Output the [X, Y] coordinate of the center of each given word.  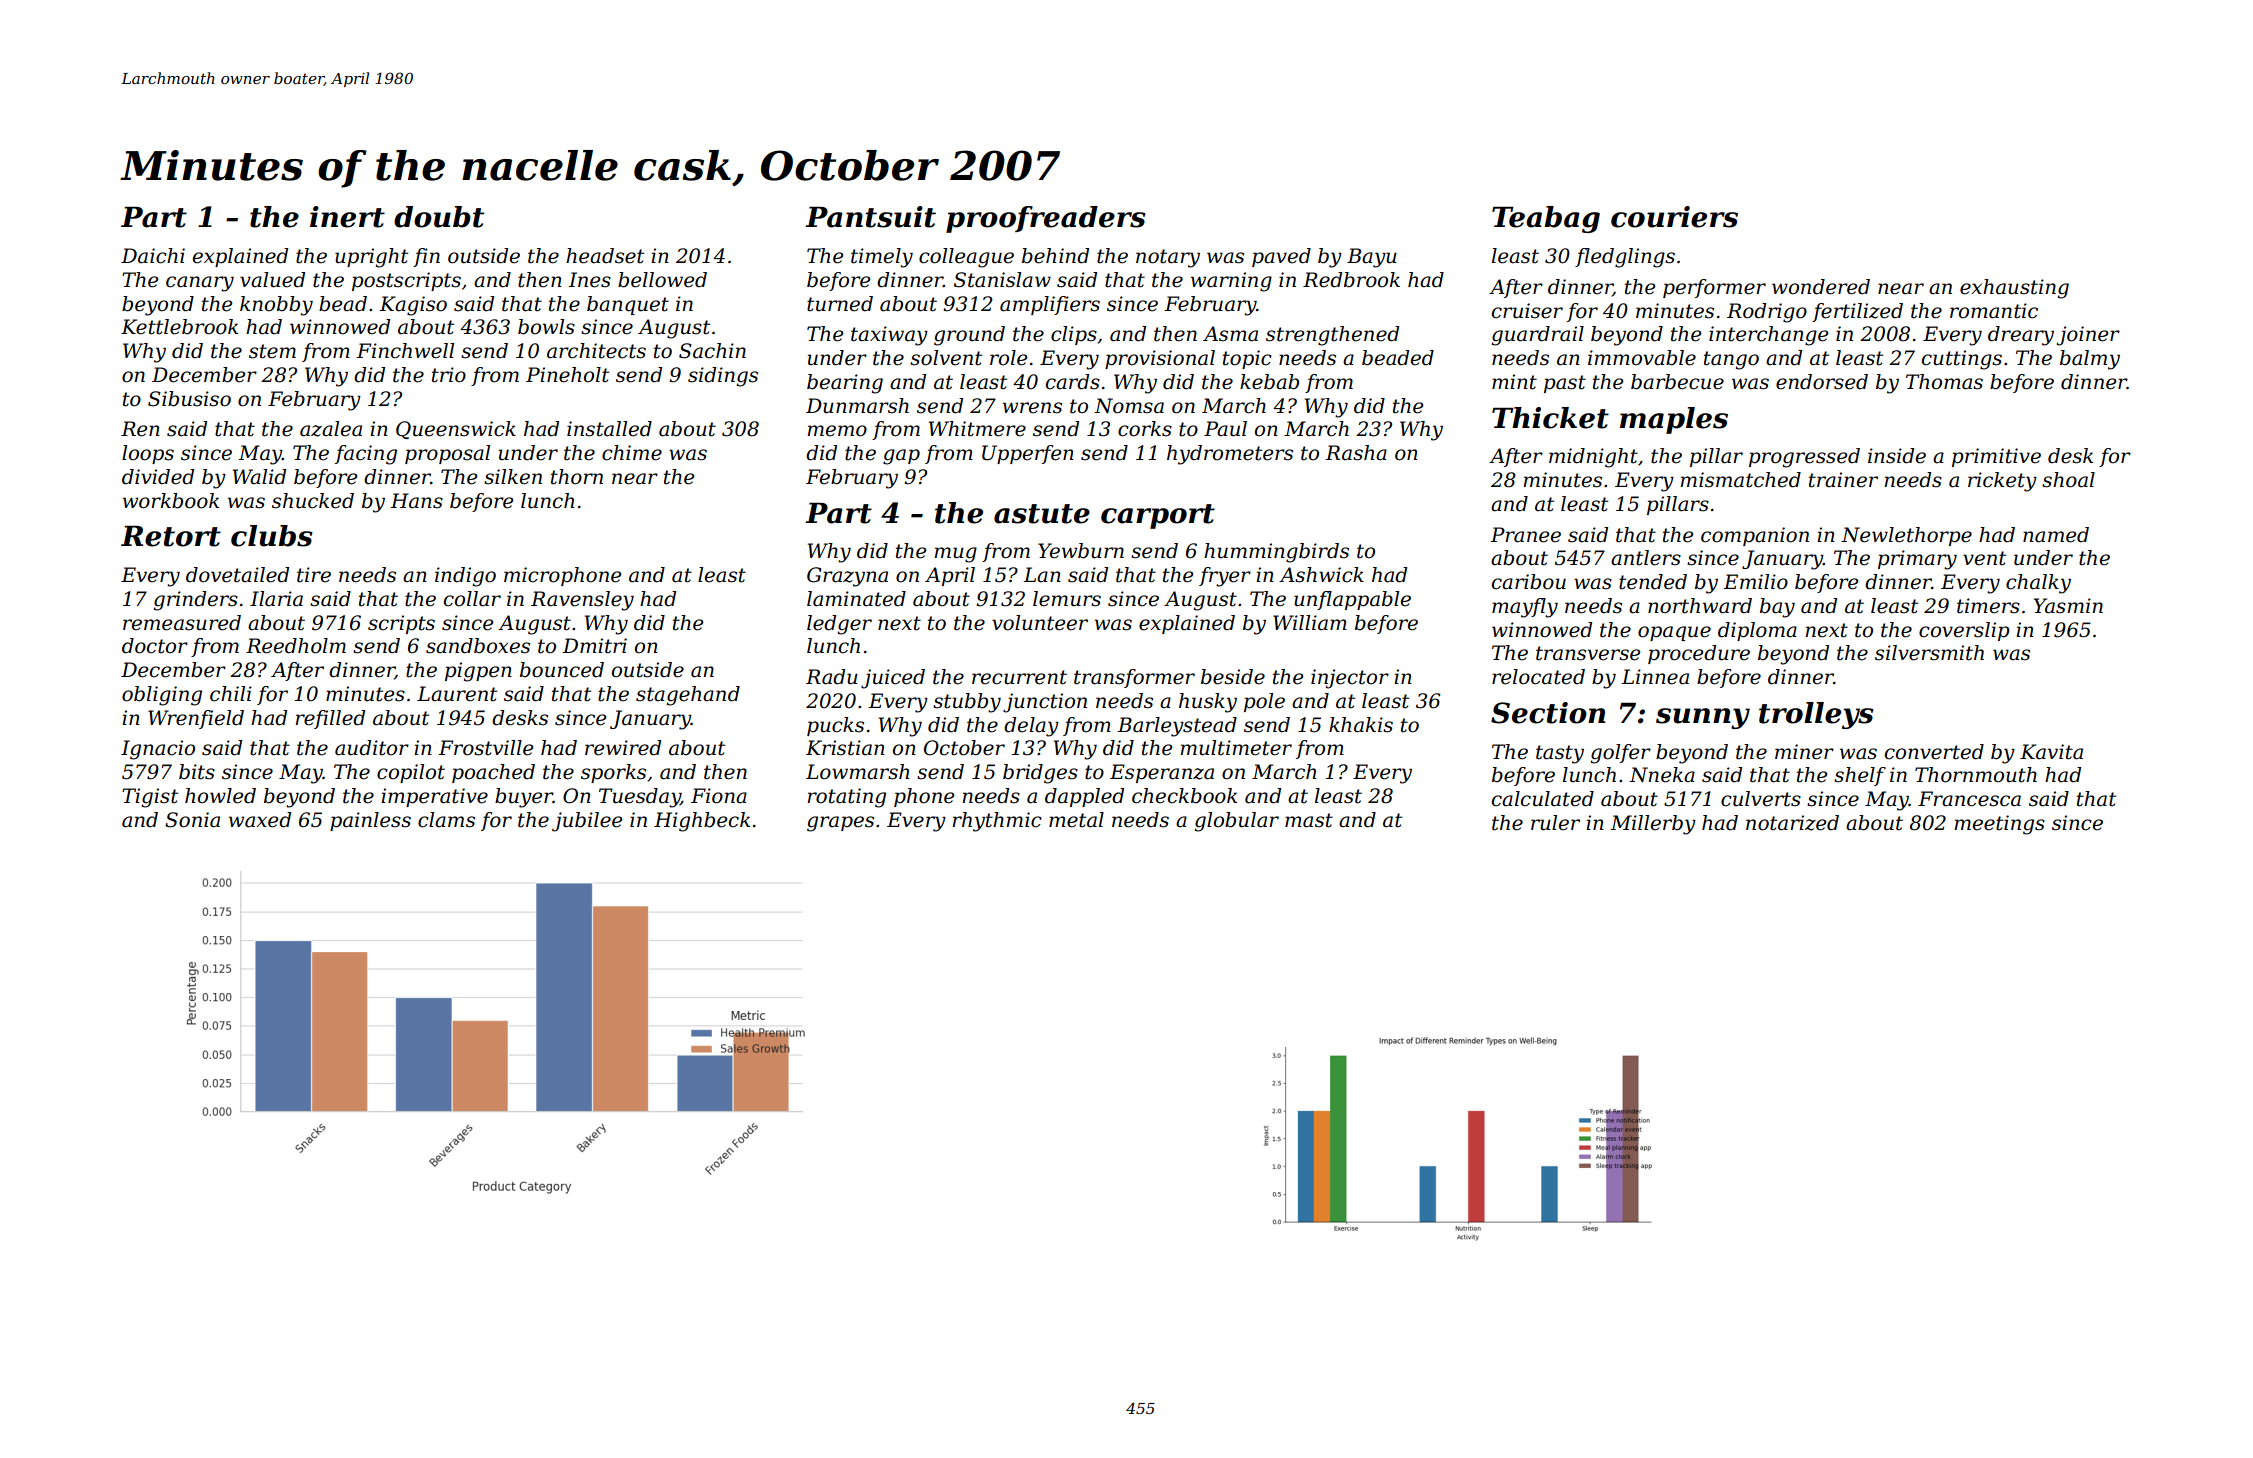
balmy [2090, 360]
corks [1145, 429]
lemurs [1067, 599]
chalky [2038, 584]
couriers [1674, 217]
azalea [331, 429]
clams [446, 820]
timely [882, 258]
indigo [465, 577]
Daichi [153, 256]
